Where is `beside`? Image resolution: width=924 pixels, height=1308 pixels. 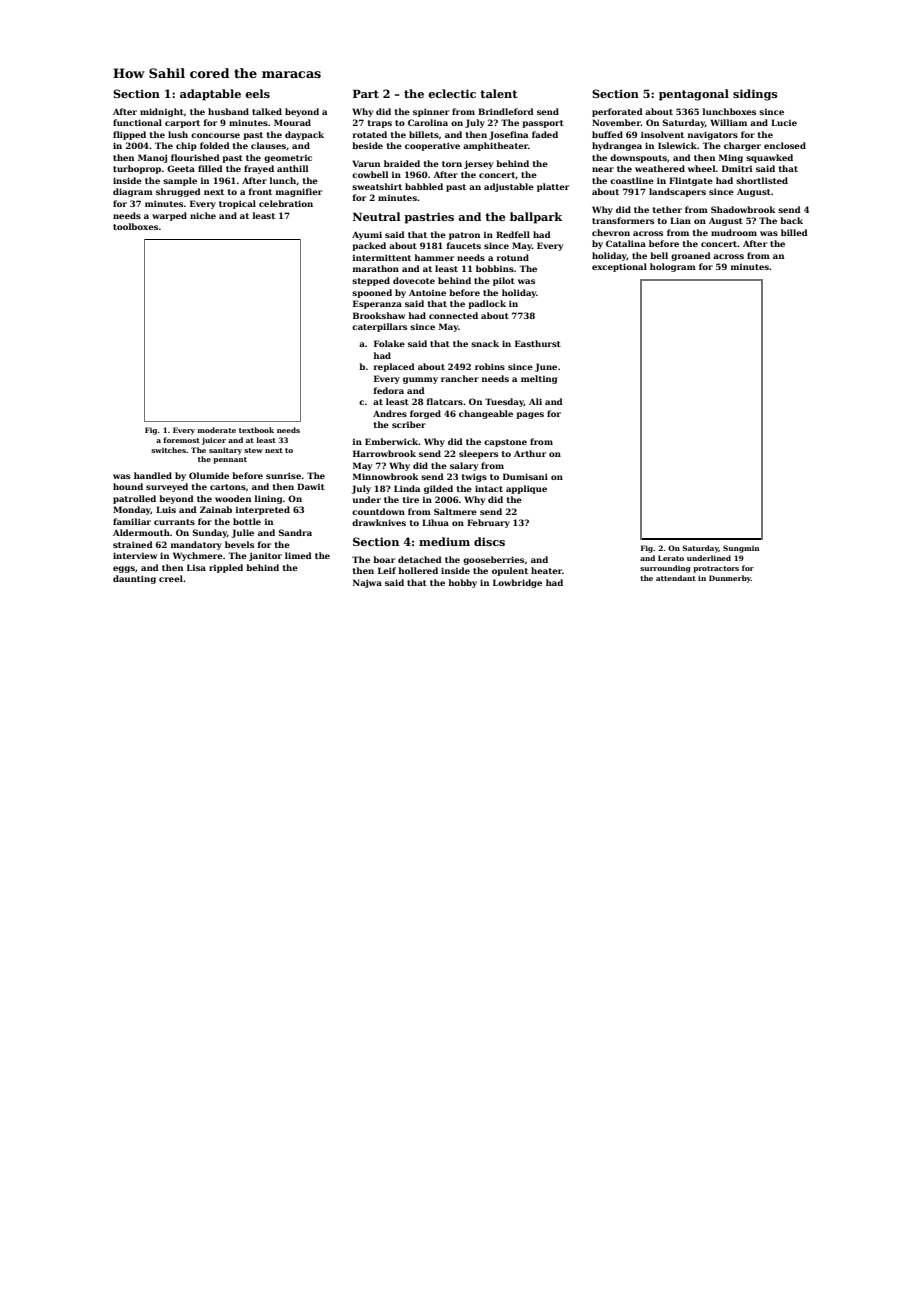
beside is located at coordinates (367, 145).
